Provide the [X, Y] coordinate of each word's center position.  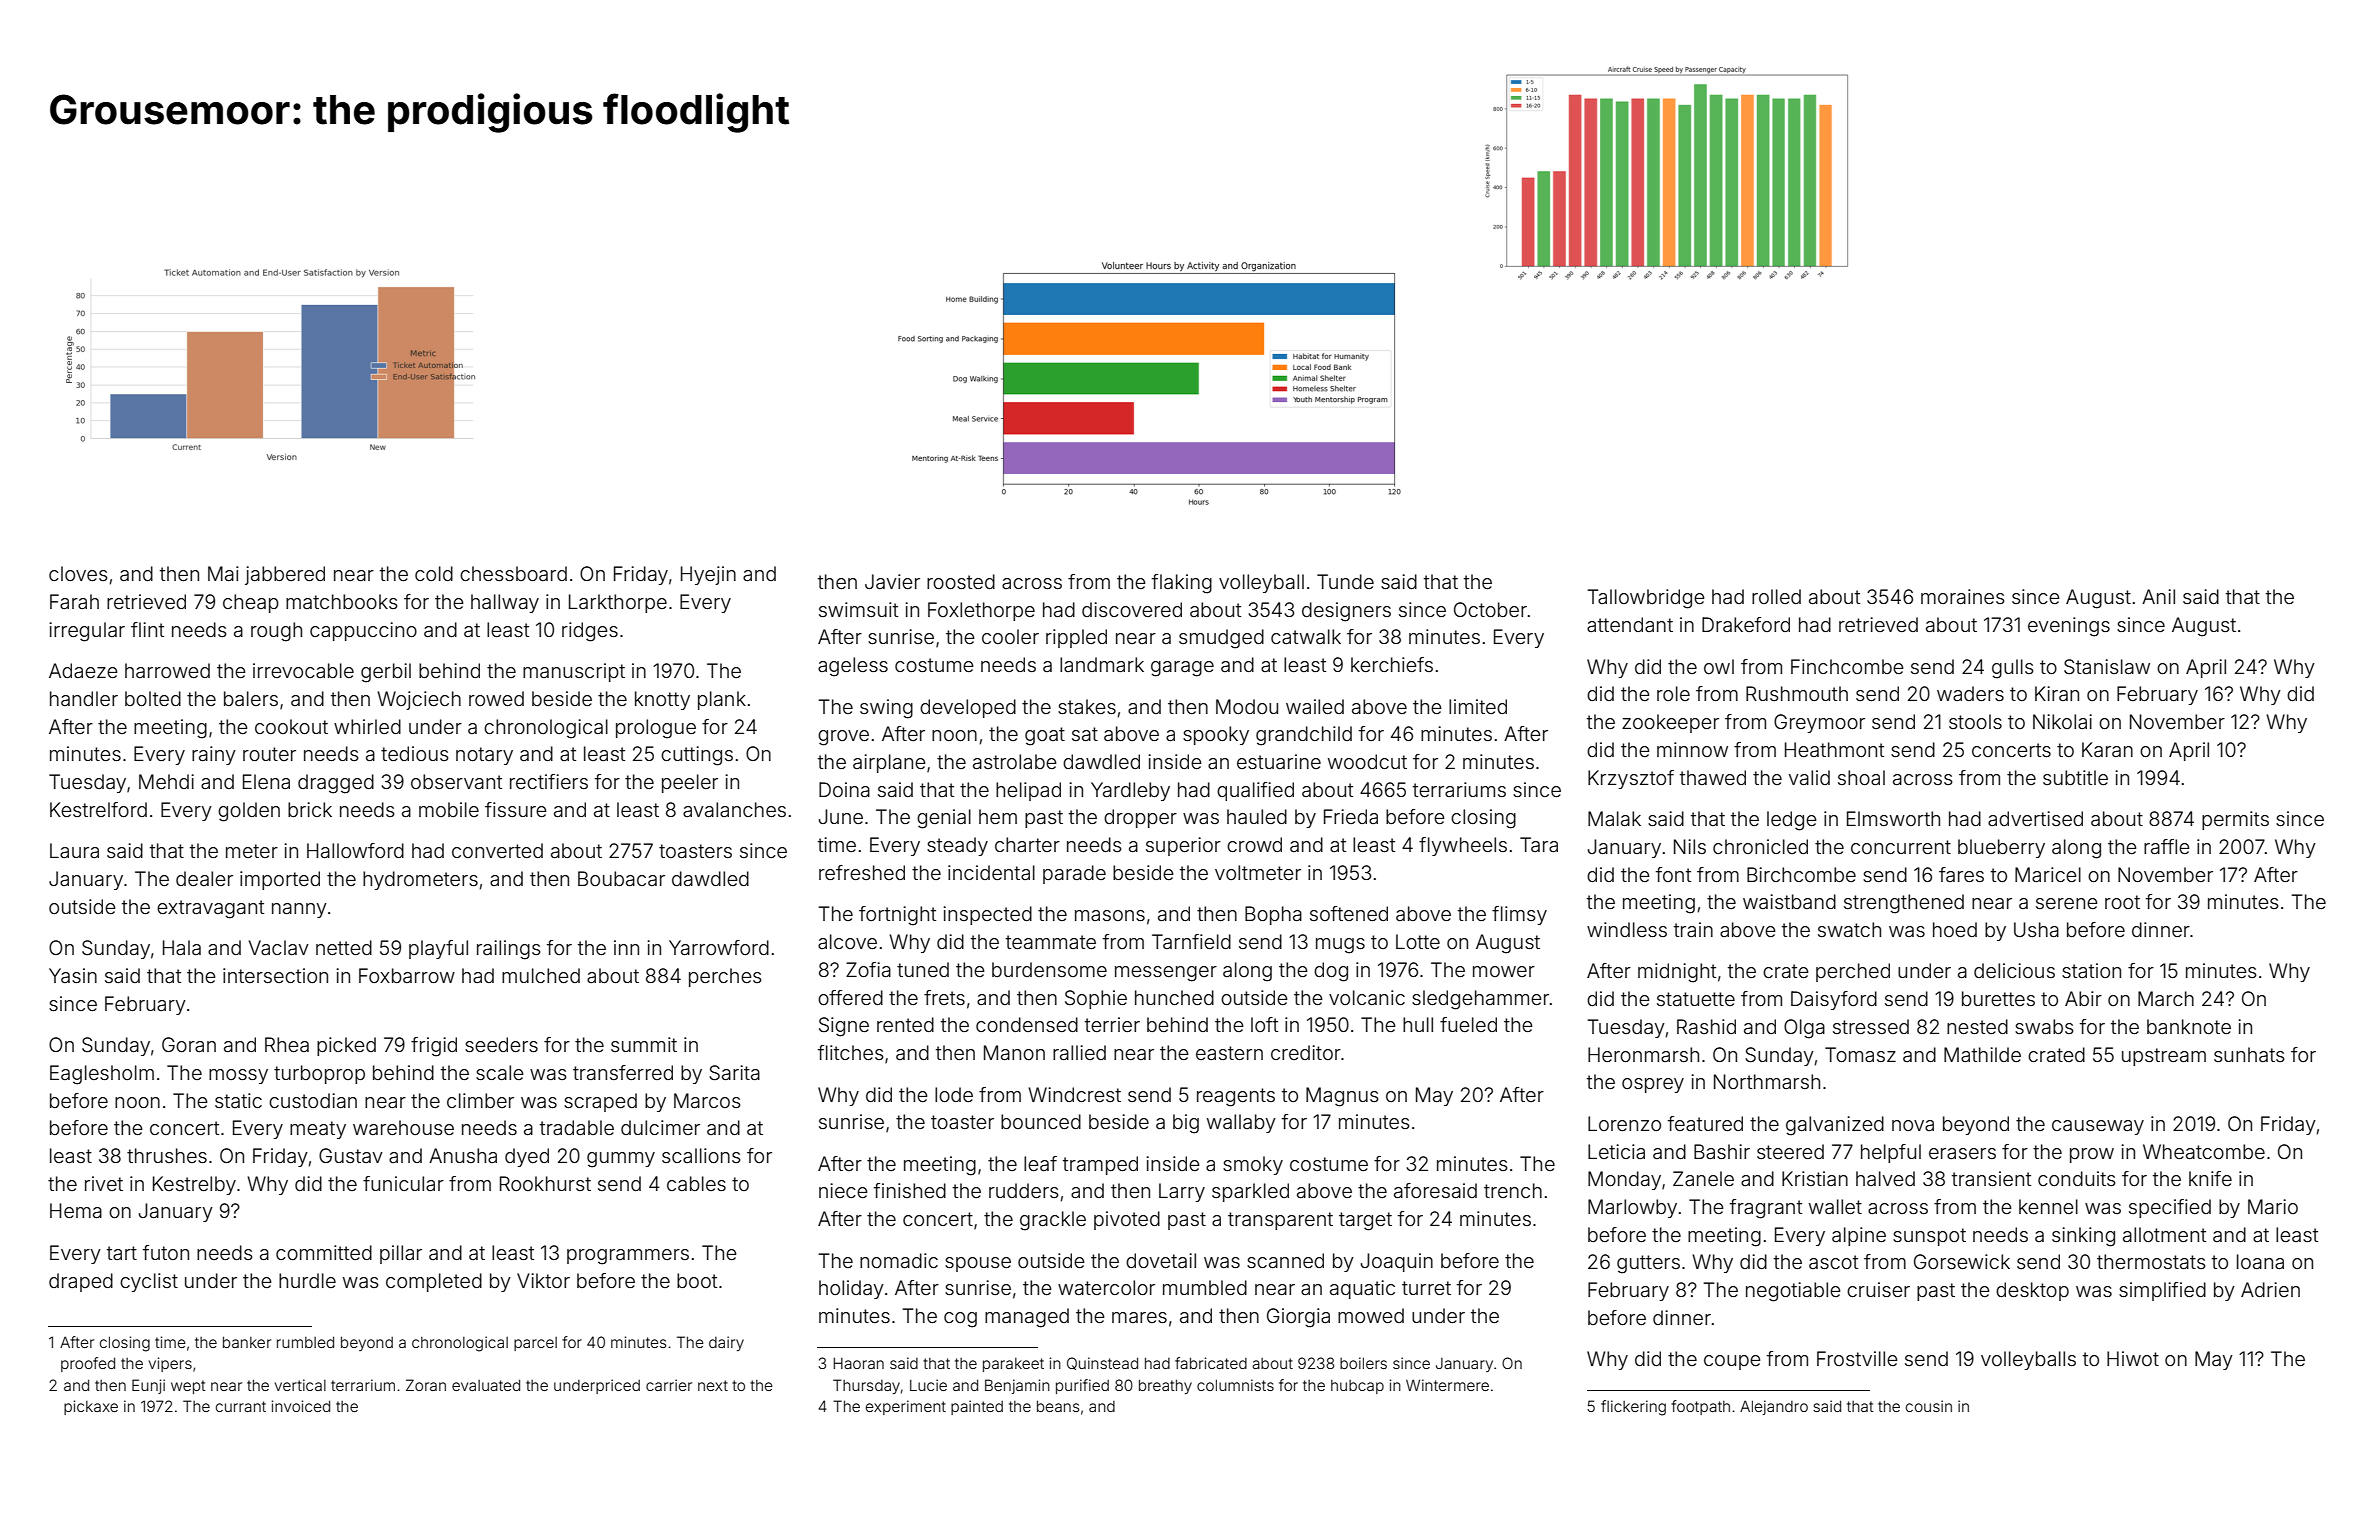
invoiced [301, 1406]
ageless [853, 667]
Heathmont [1834, 749]
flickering [1633, 1408]
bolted [153, 698]
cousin [1929, 1406]
